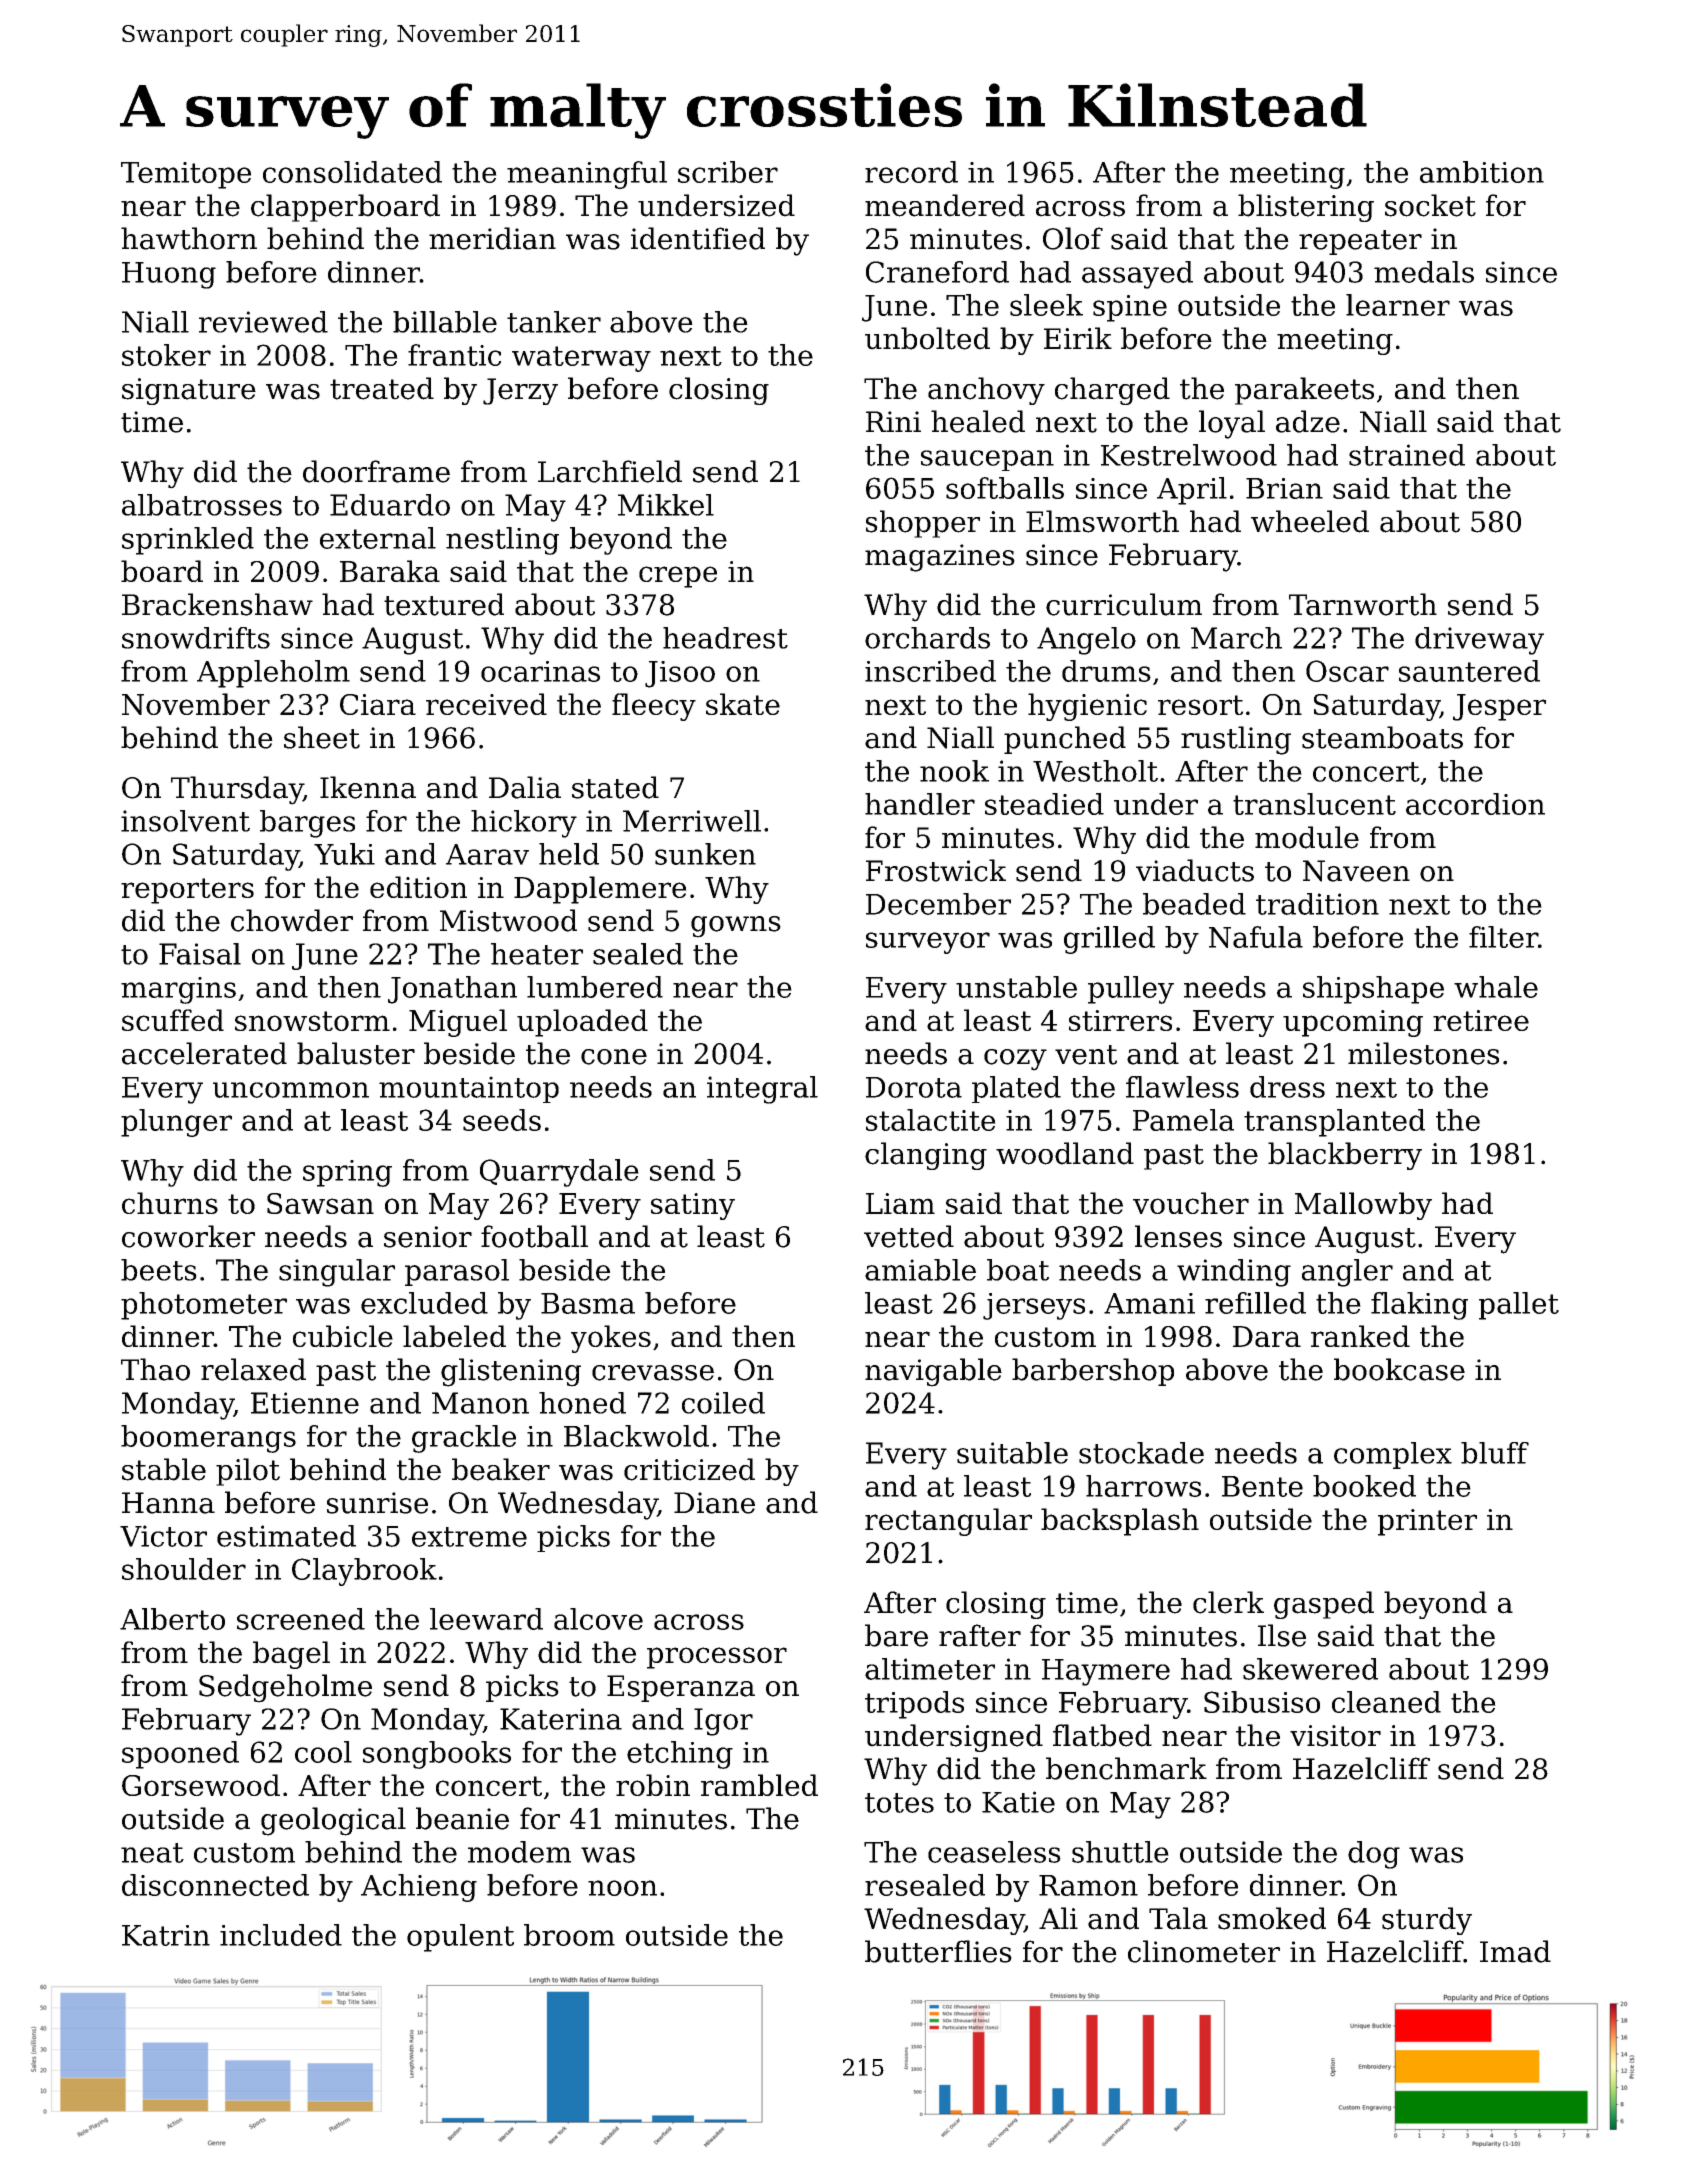  I want to click on Katrin, so click(166, 1935).
